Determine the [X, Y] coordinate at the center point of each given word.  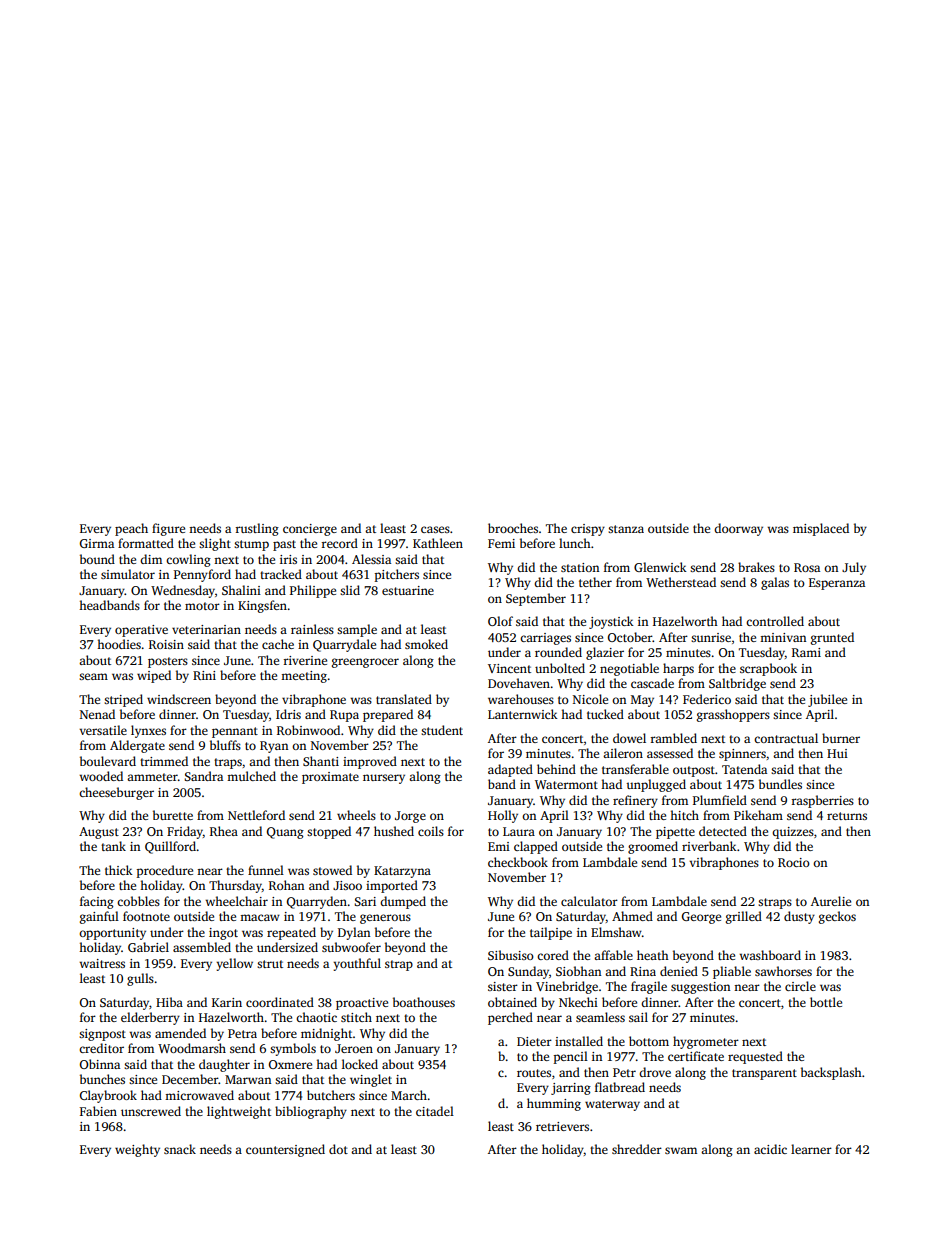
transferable [635, 769]
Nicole [590, 699]
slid [350, 590]
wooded [101, 776]
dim [151, 559]
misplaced [821, 529]
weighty [137, 1150]
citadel [435, 1111]
